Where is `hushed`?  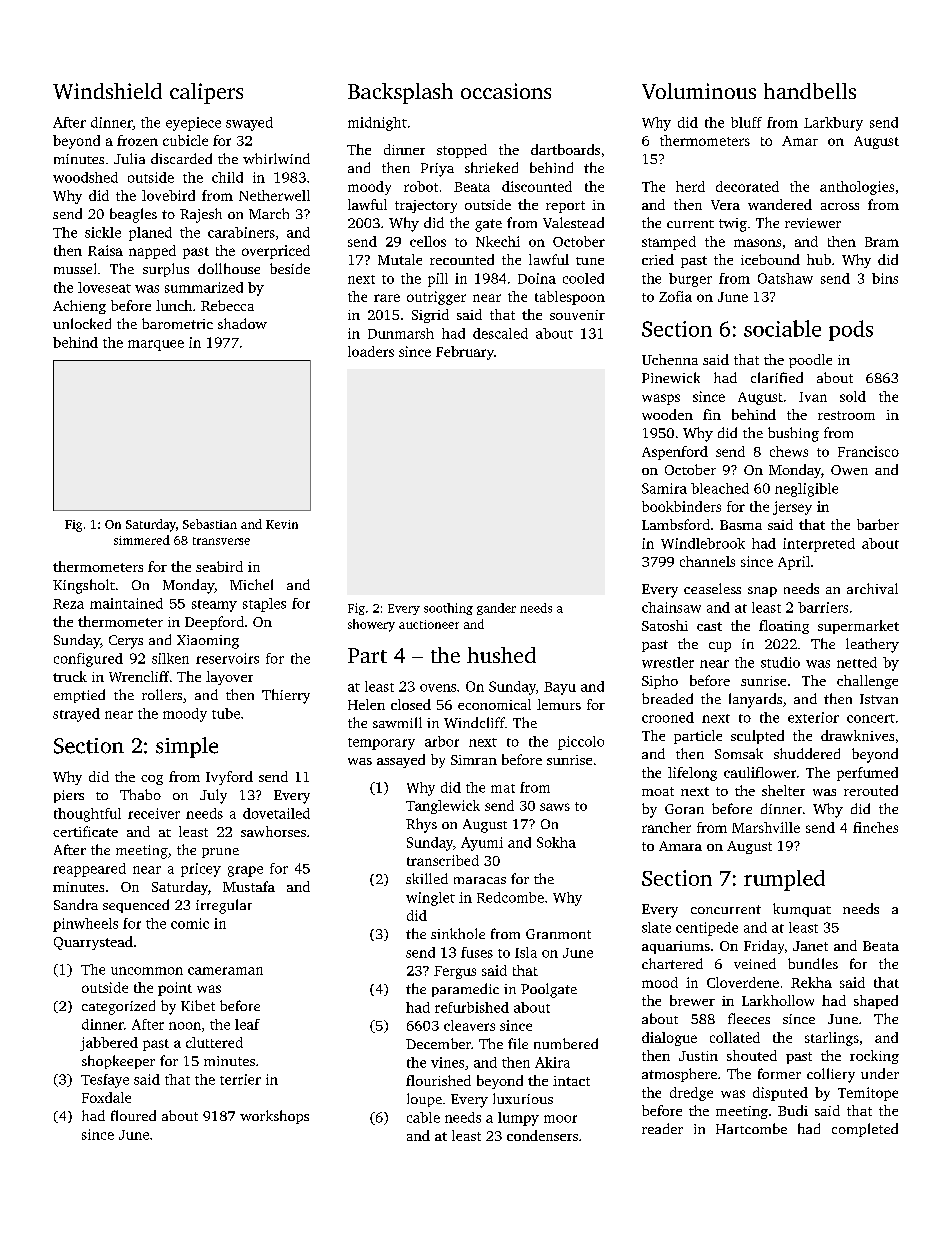
hushed is located at coordinates (501, 655).
